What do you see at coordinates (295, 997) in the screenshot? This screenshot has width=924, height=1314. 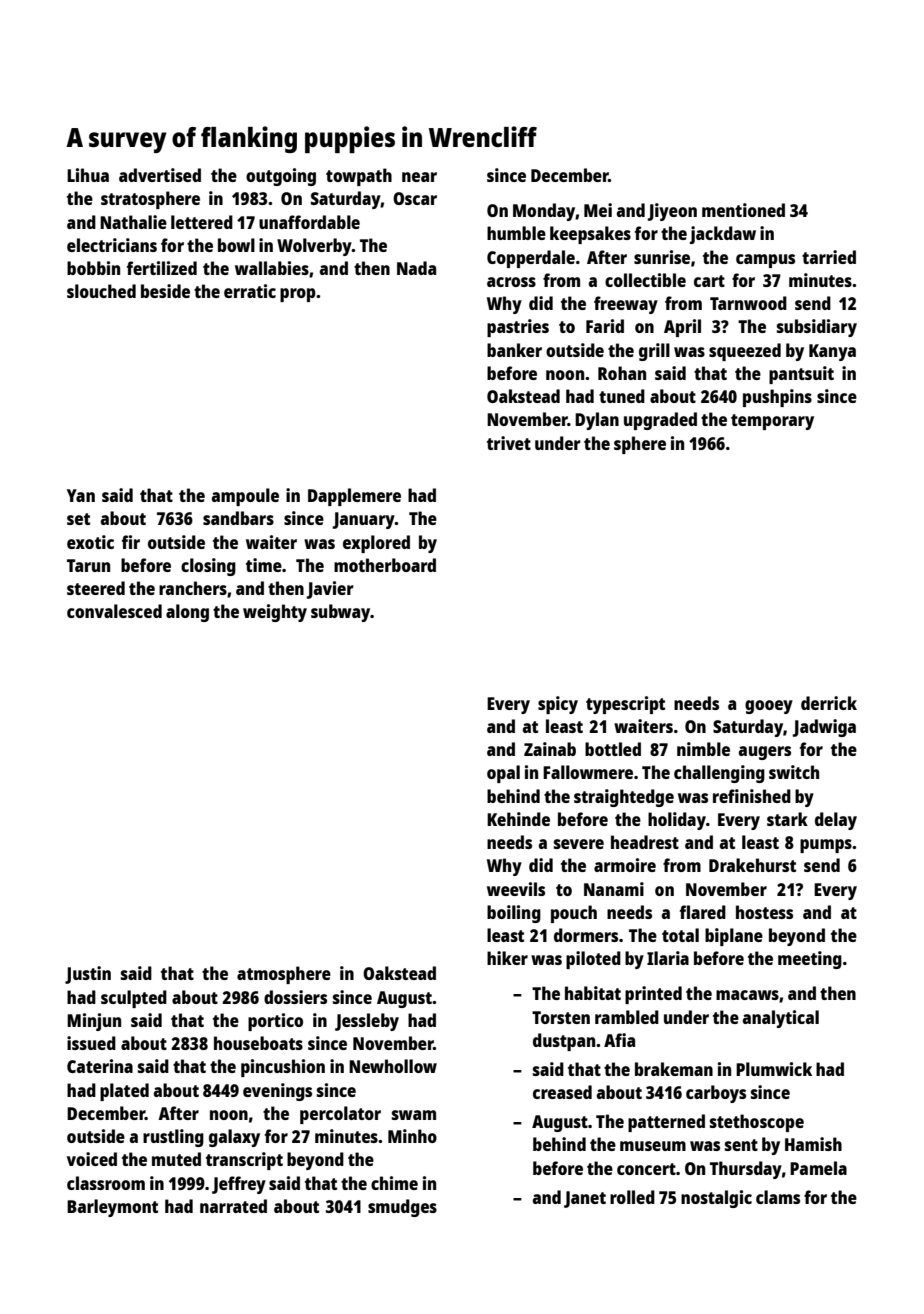 I see `dossiers` at bounding box center [295, 997].
